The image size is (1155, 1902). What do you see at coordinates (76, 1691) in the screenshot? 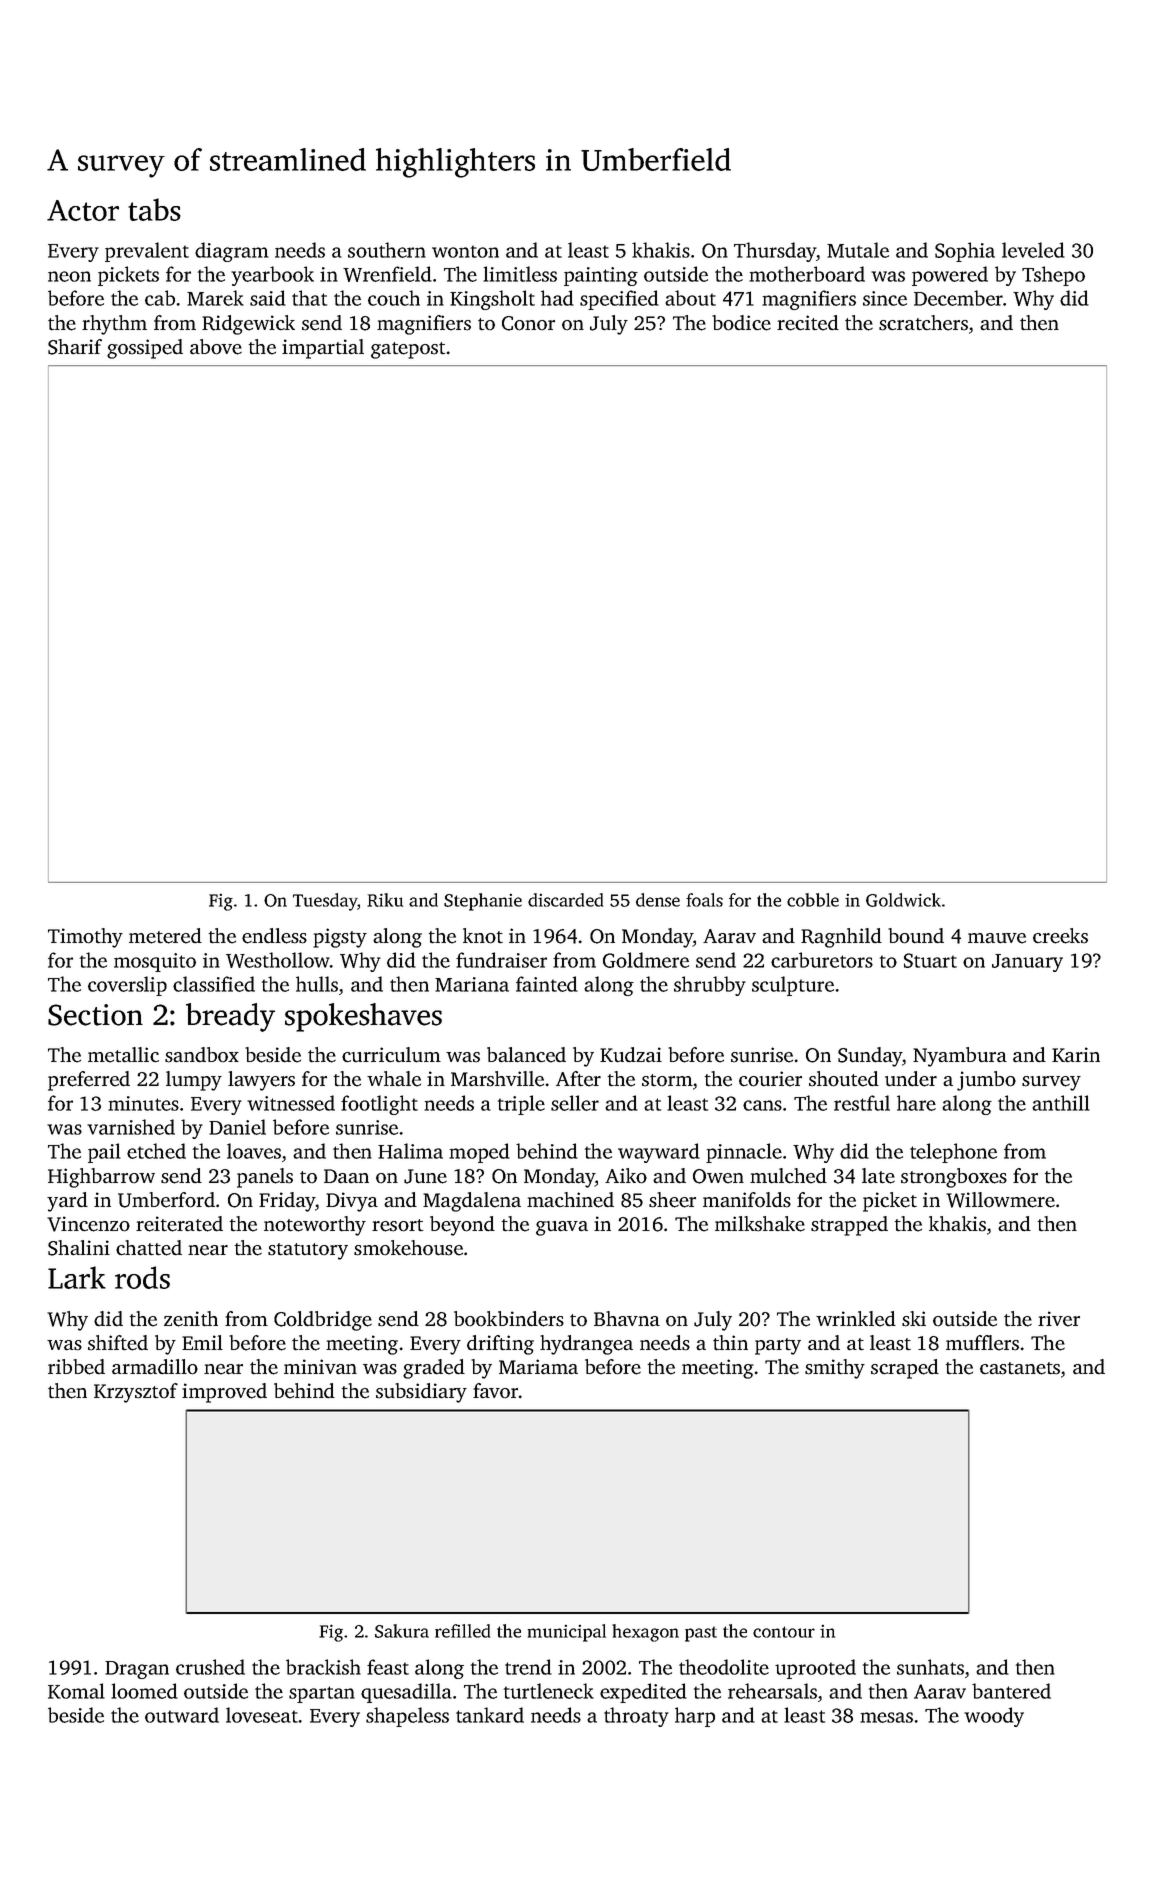
I see `Komal` at bounding box center [76, 1691].
